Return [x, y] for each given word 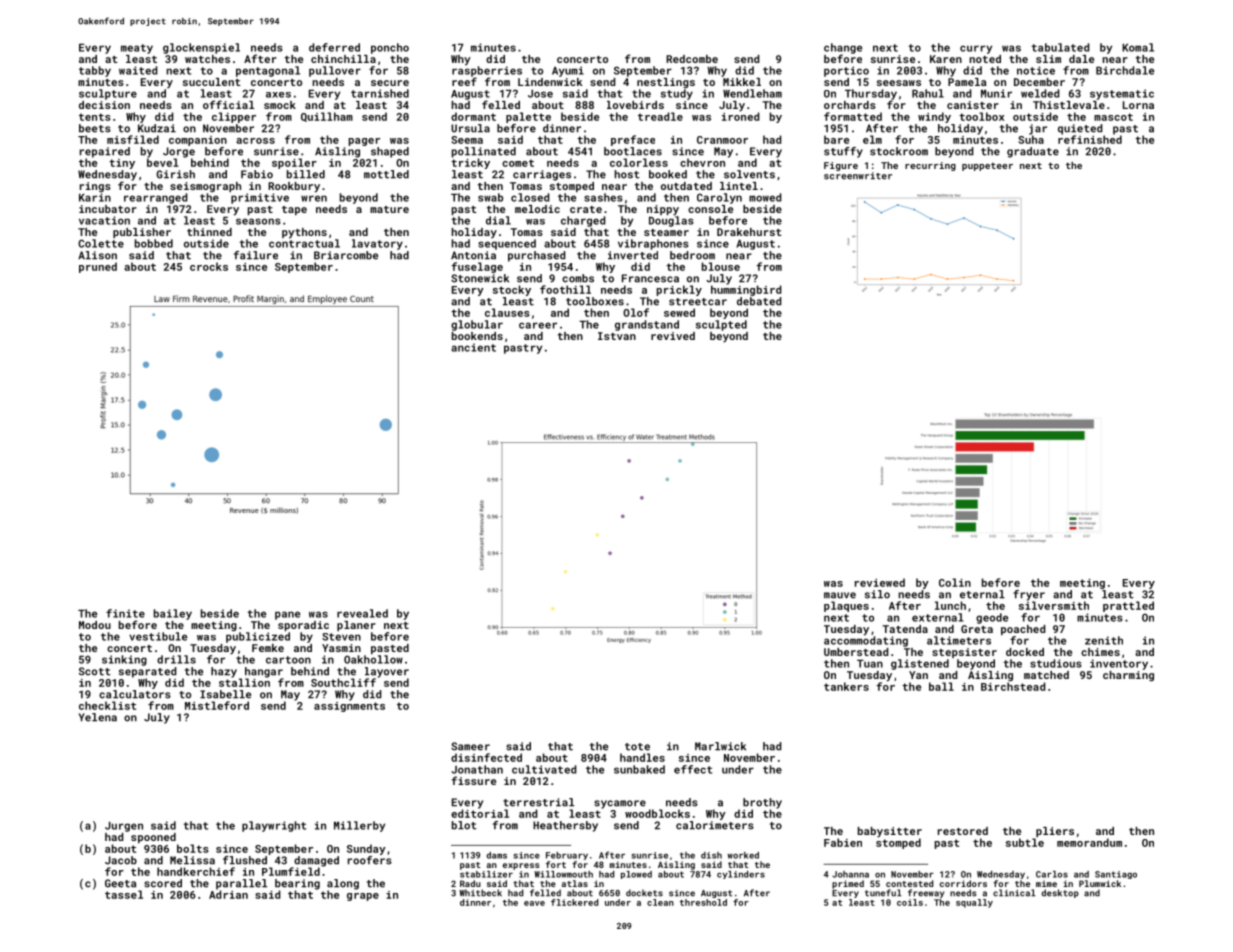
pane [287, 615]
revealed [362, 613]
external [938, 617]
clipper [234, 117]
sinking [124, 660]
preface [633, 140]
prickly [679, 290]
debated [759, 301]
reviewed [880, 582]
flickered [574, 902]
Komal [1138, 47]
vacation [104, 220]
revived [673, 336]
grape [363, 897]
